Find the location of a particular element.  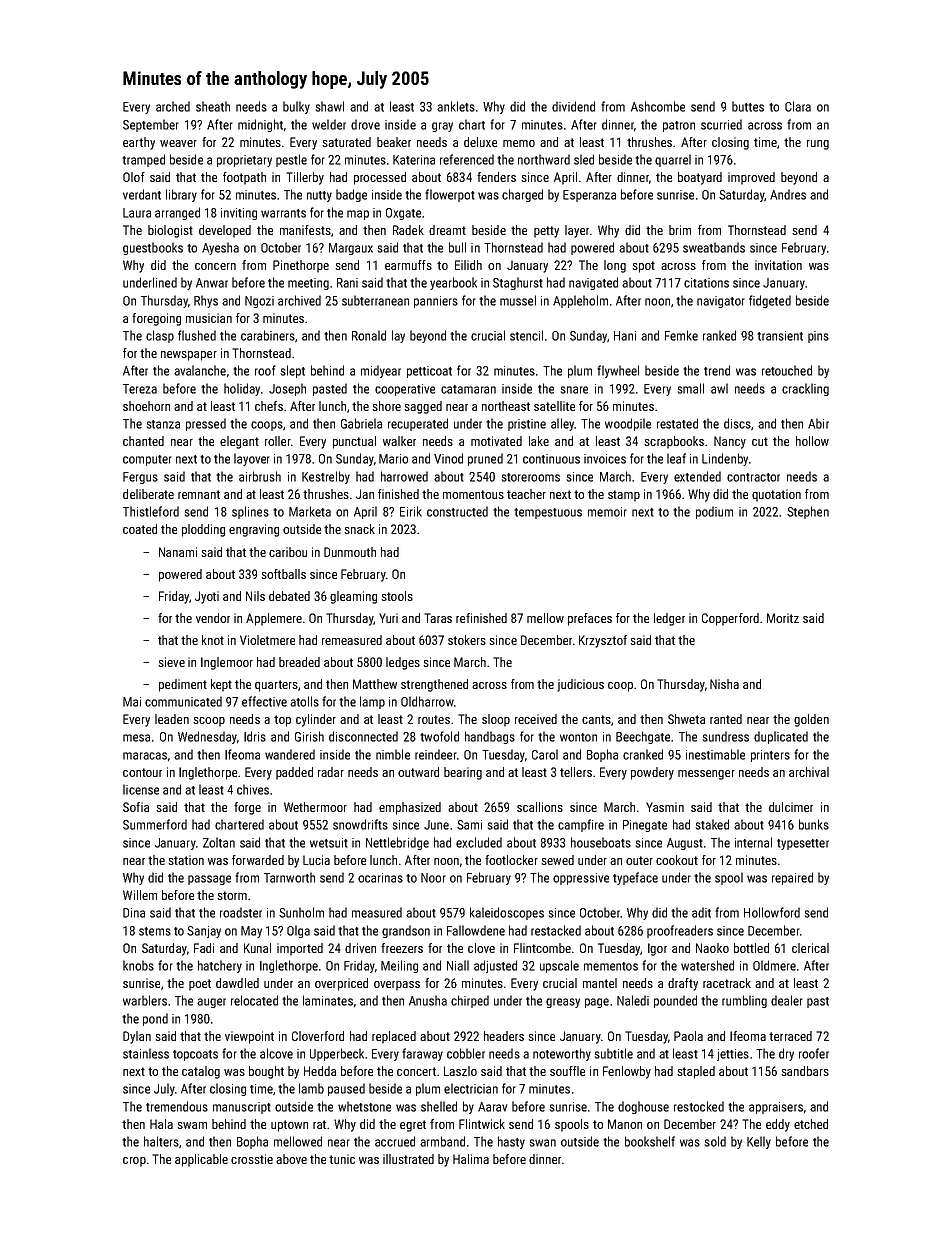

anklets is located at coordinates (456, 106).
